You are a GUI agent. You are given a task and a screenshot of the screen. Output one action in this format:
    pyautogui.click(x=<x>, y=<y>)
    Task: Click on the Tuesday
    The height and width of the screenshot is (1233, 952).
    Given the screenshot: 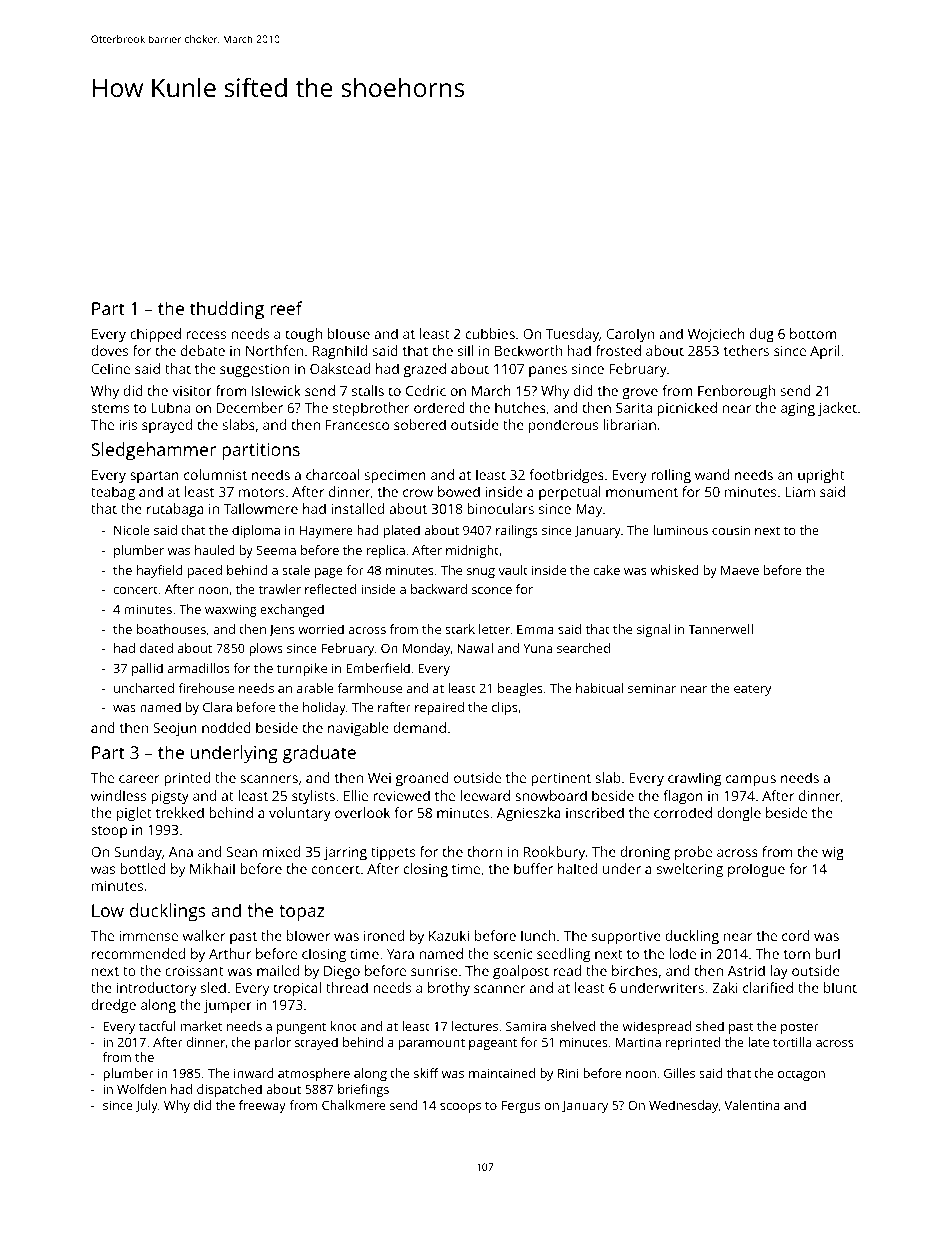 What is the action you would take?
    pyautogui.click(x=572, y=335)
